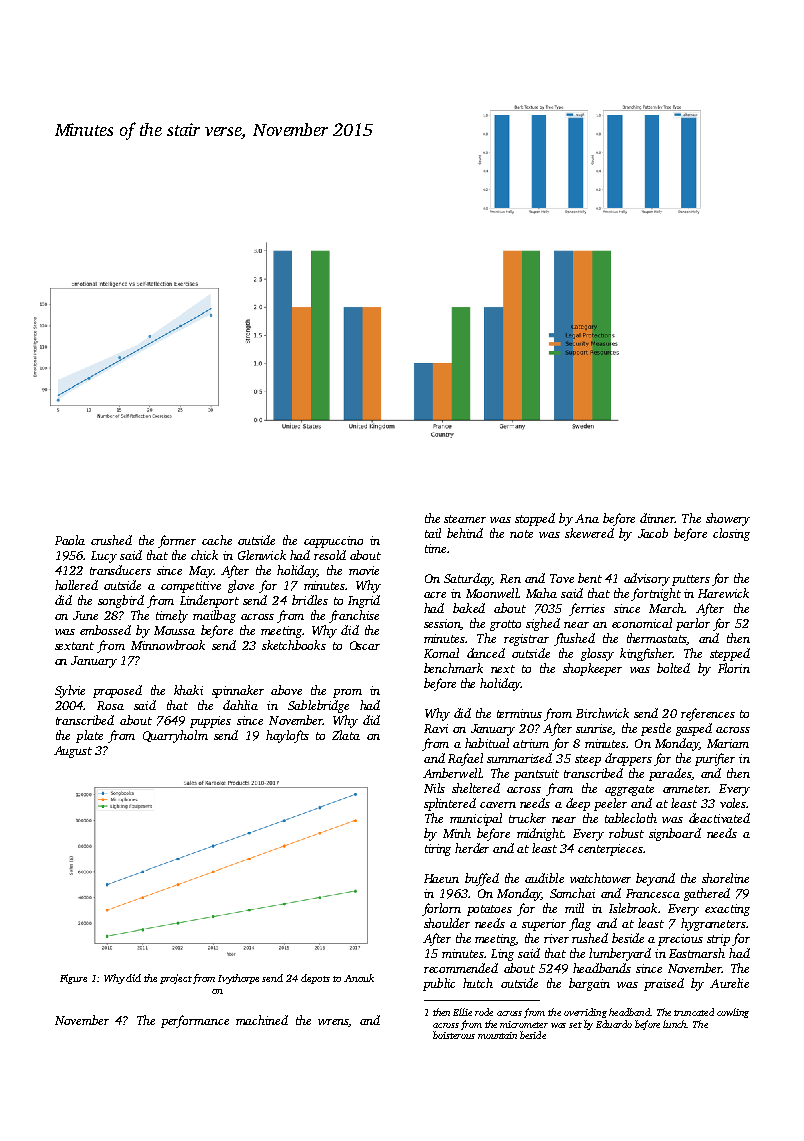 The height and width of the screenshot is (1141, 804). What do you see at coordinates (195, 1021) in the screenshot?
I see `performance` at bounding box center [195, 1021].
